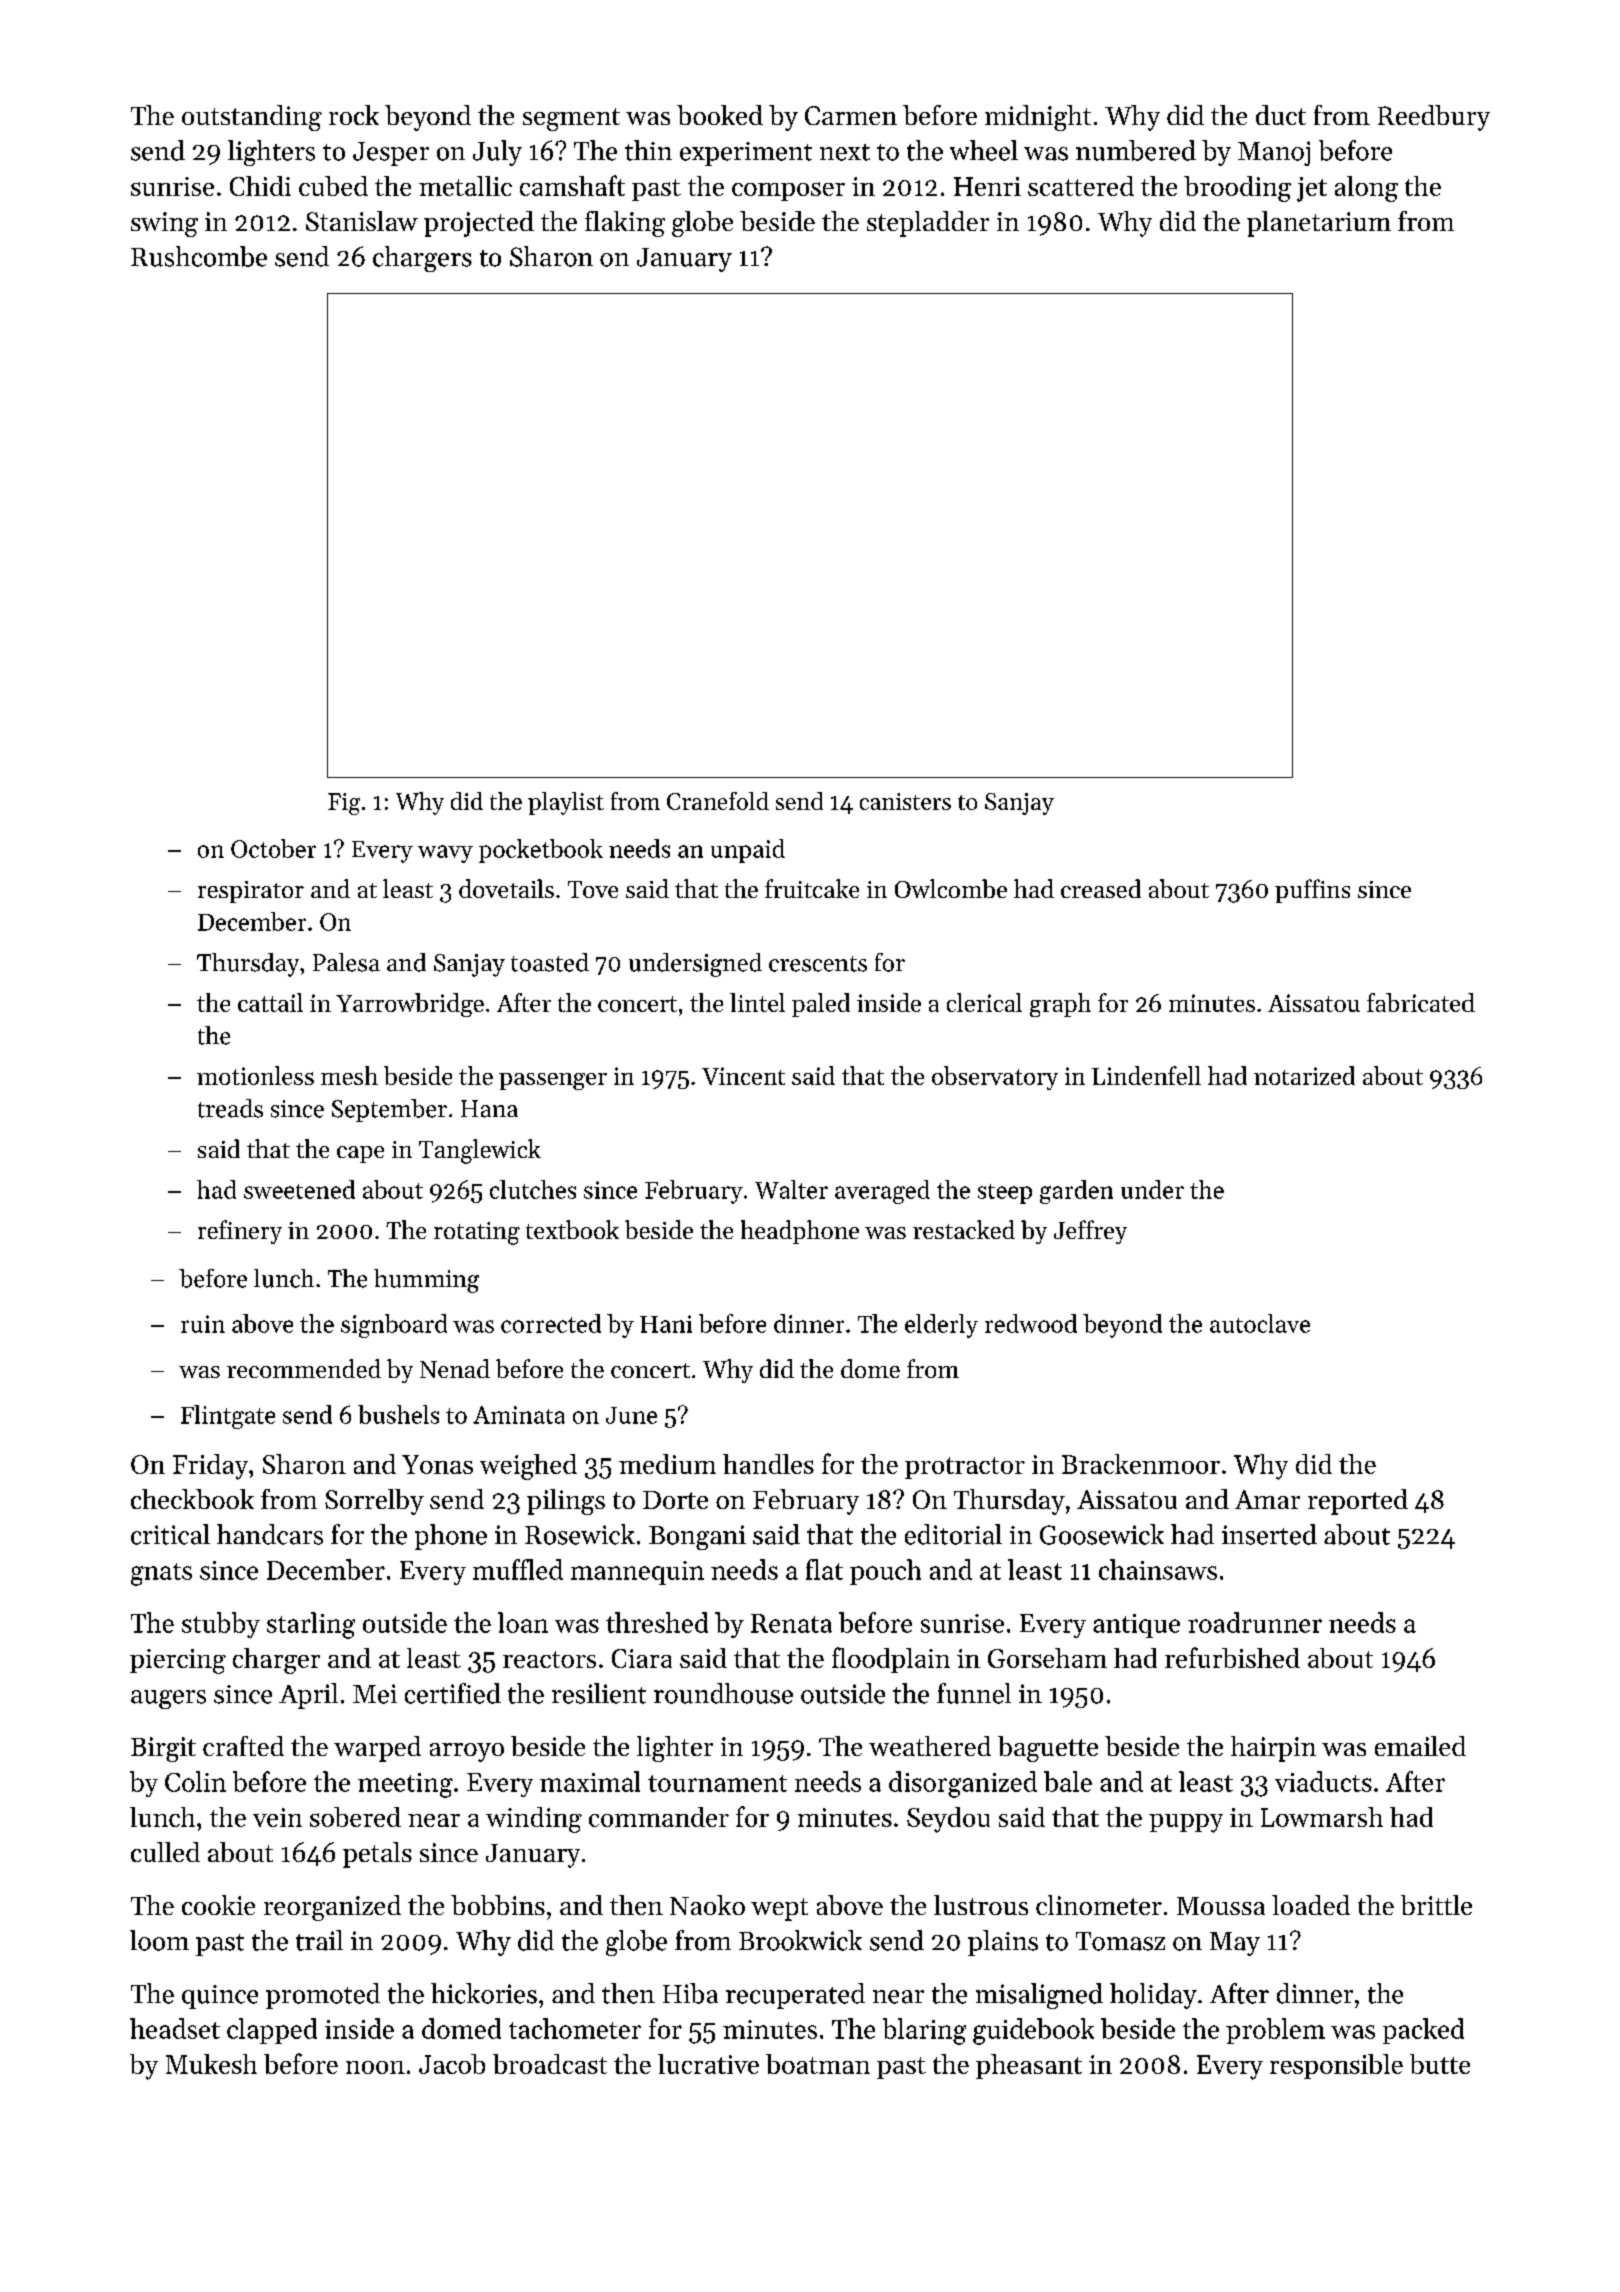 The image size is (1620, 2292). What do you see at coordinates (344, 804) in the screenshot?
I see `Fig` at bounding box center [344, 804].
